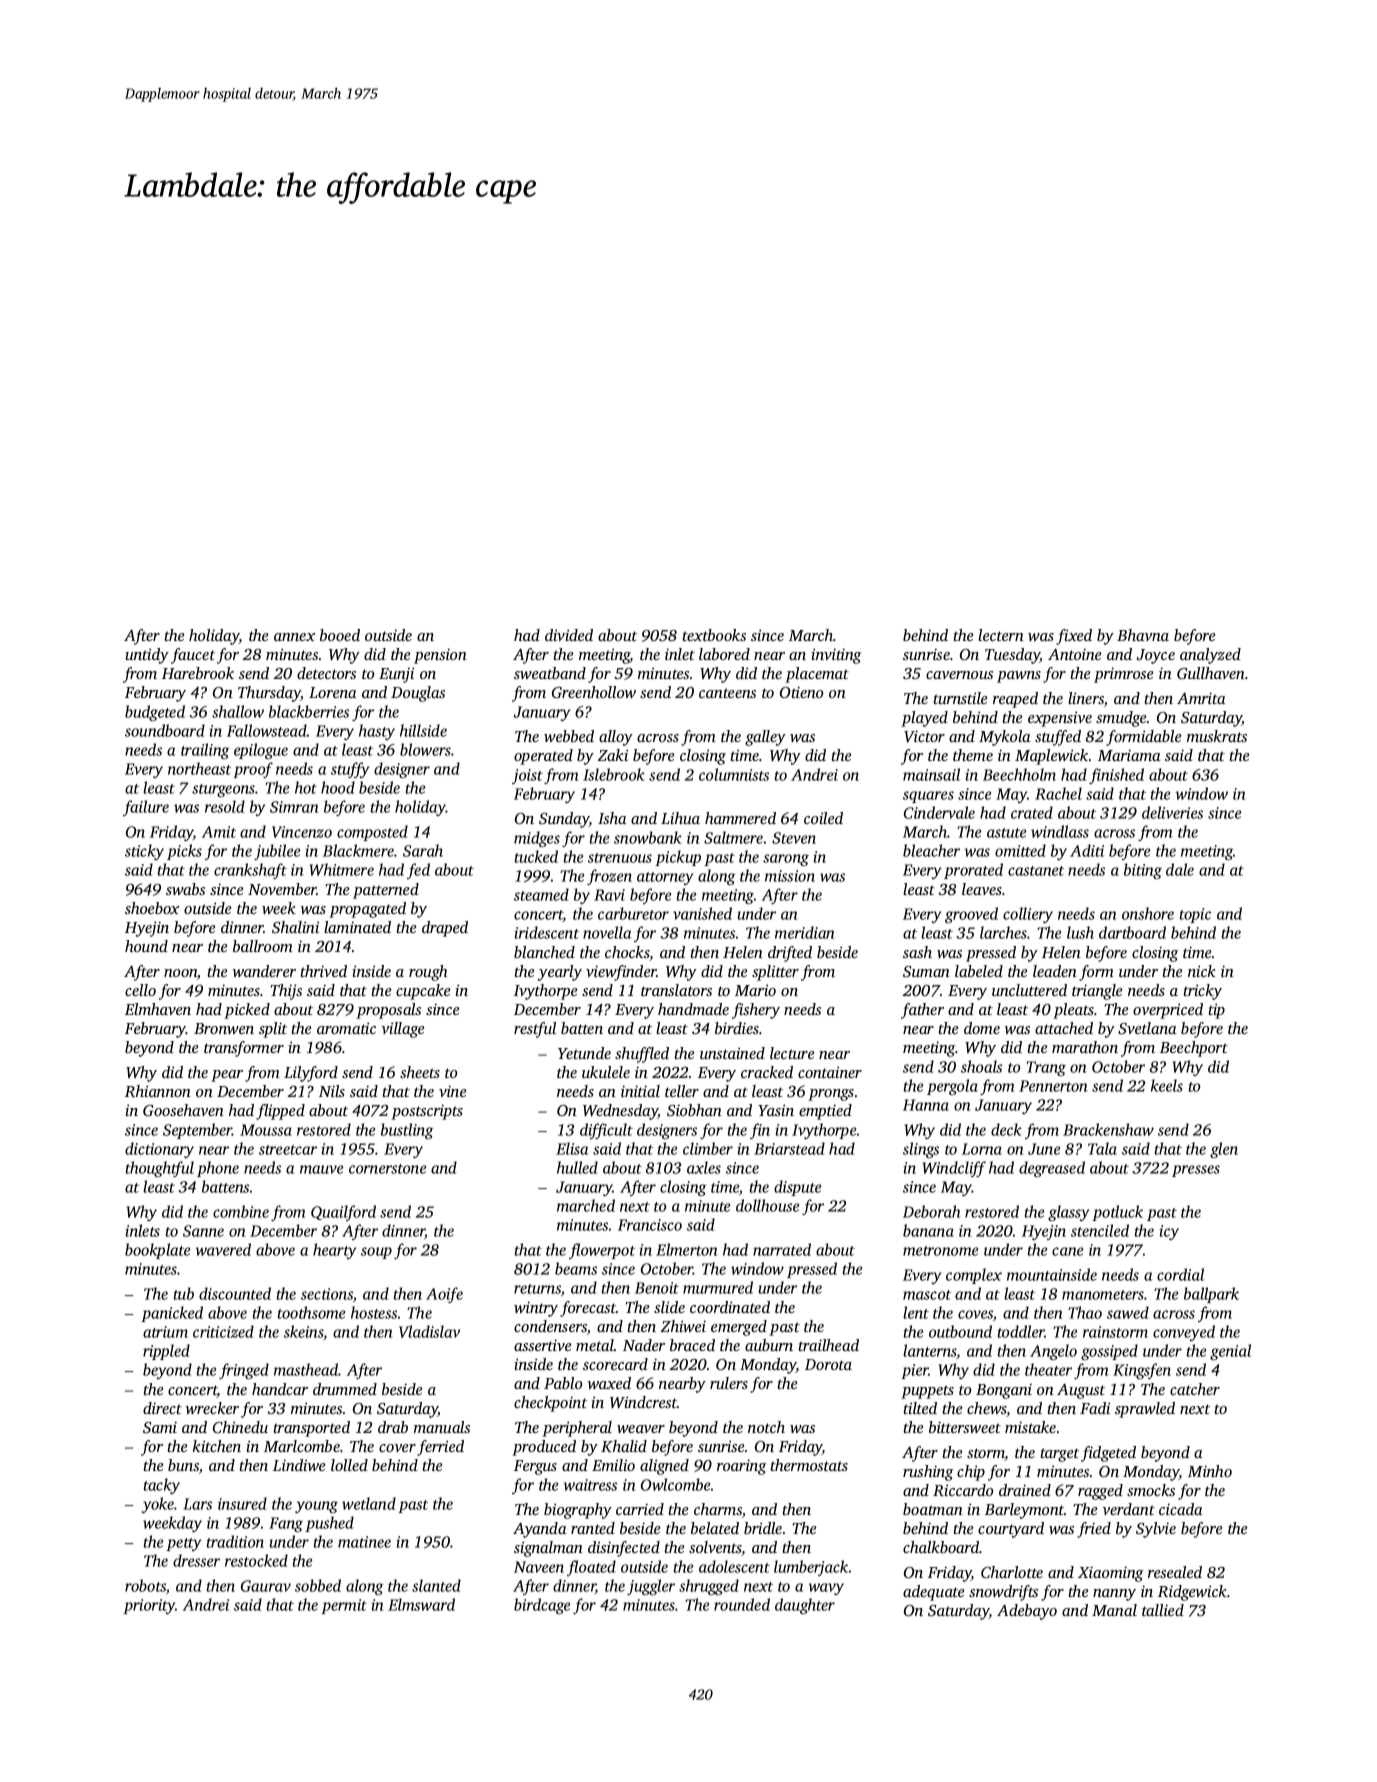 The width and height of the document is (1377, 1782). What do you see at coordinates (197, 1504) in the document?
I see `Lars` at bounding box center [197, 1504].
